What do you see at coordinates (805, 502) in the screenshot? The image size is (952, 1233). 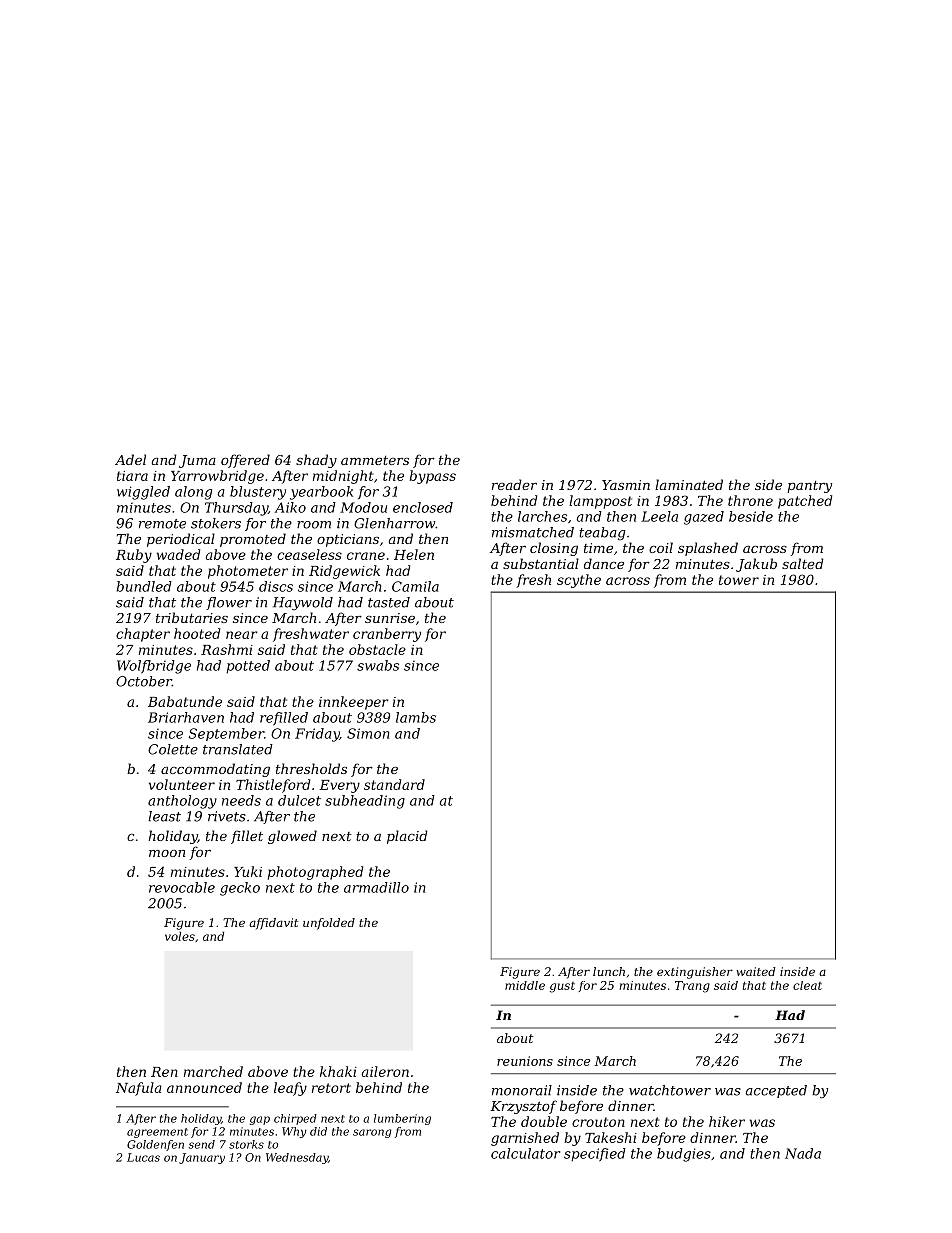 I see `patched` at bounding box center [805, 502].
